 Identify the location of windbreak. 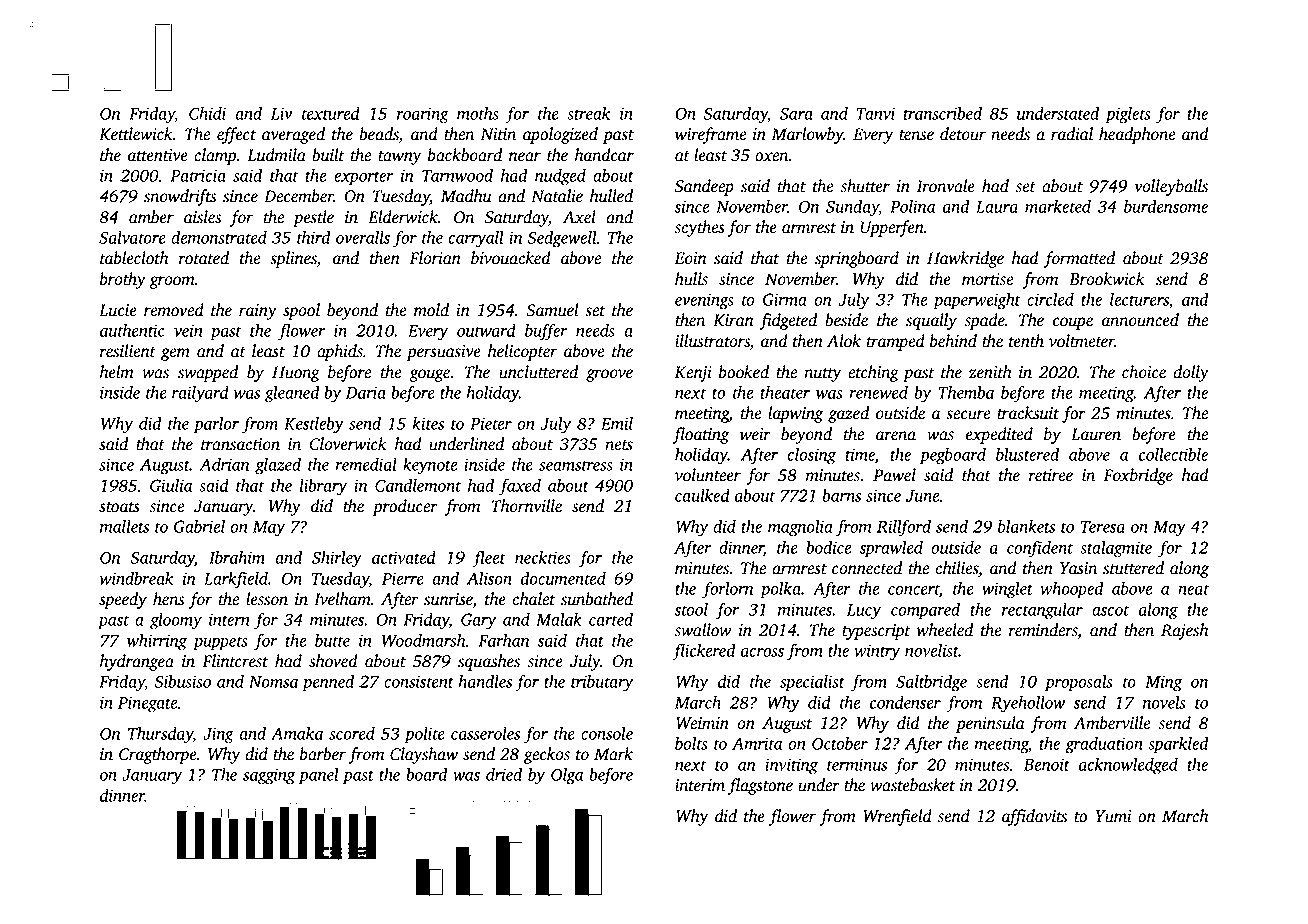
(136, 578).
